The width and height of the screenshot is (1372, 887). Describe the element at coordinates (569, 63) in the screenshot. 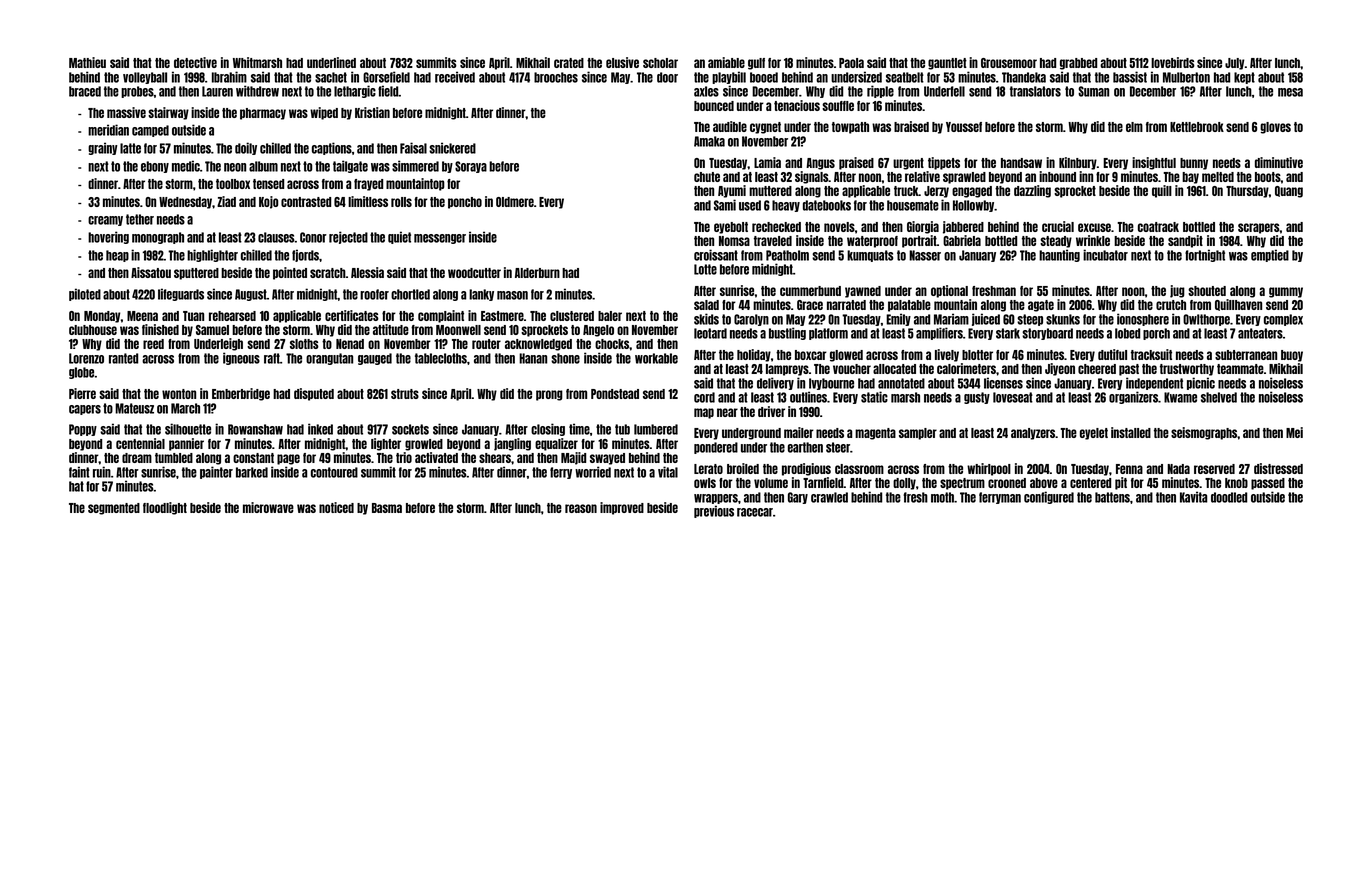

I see `crated` at that location.
